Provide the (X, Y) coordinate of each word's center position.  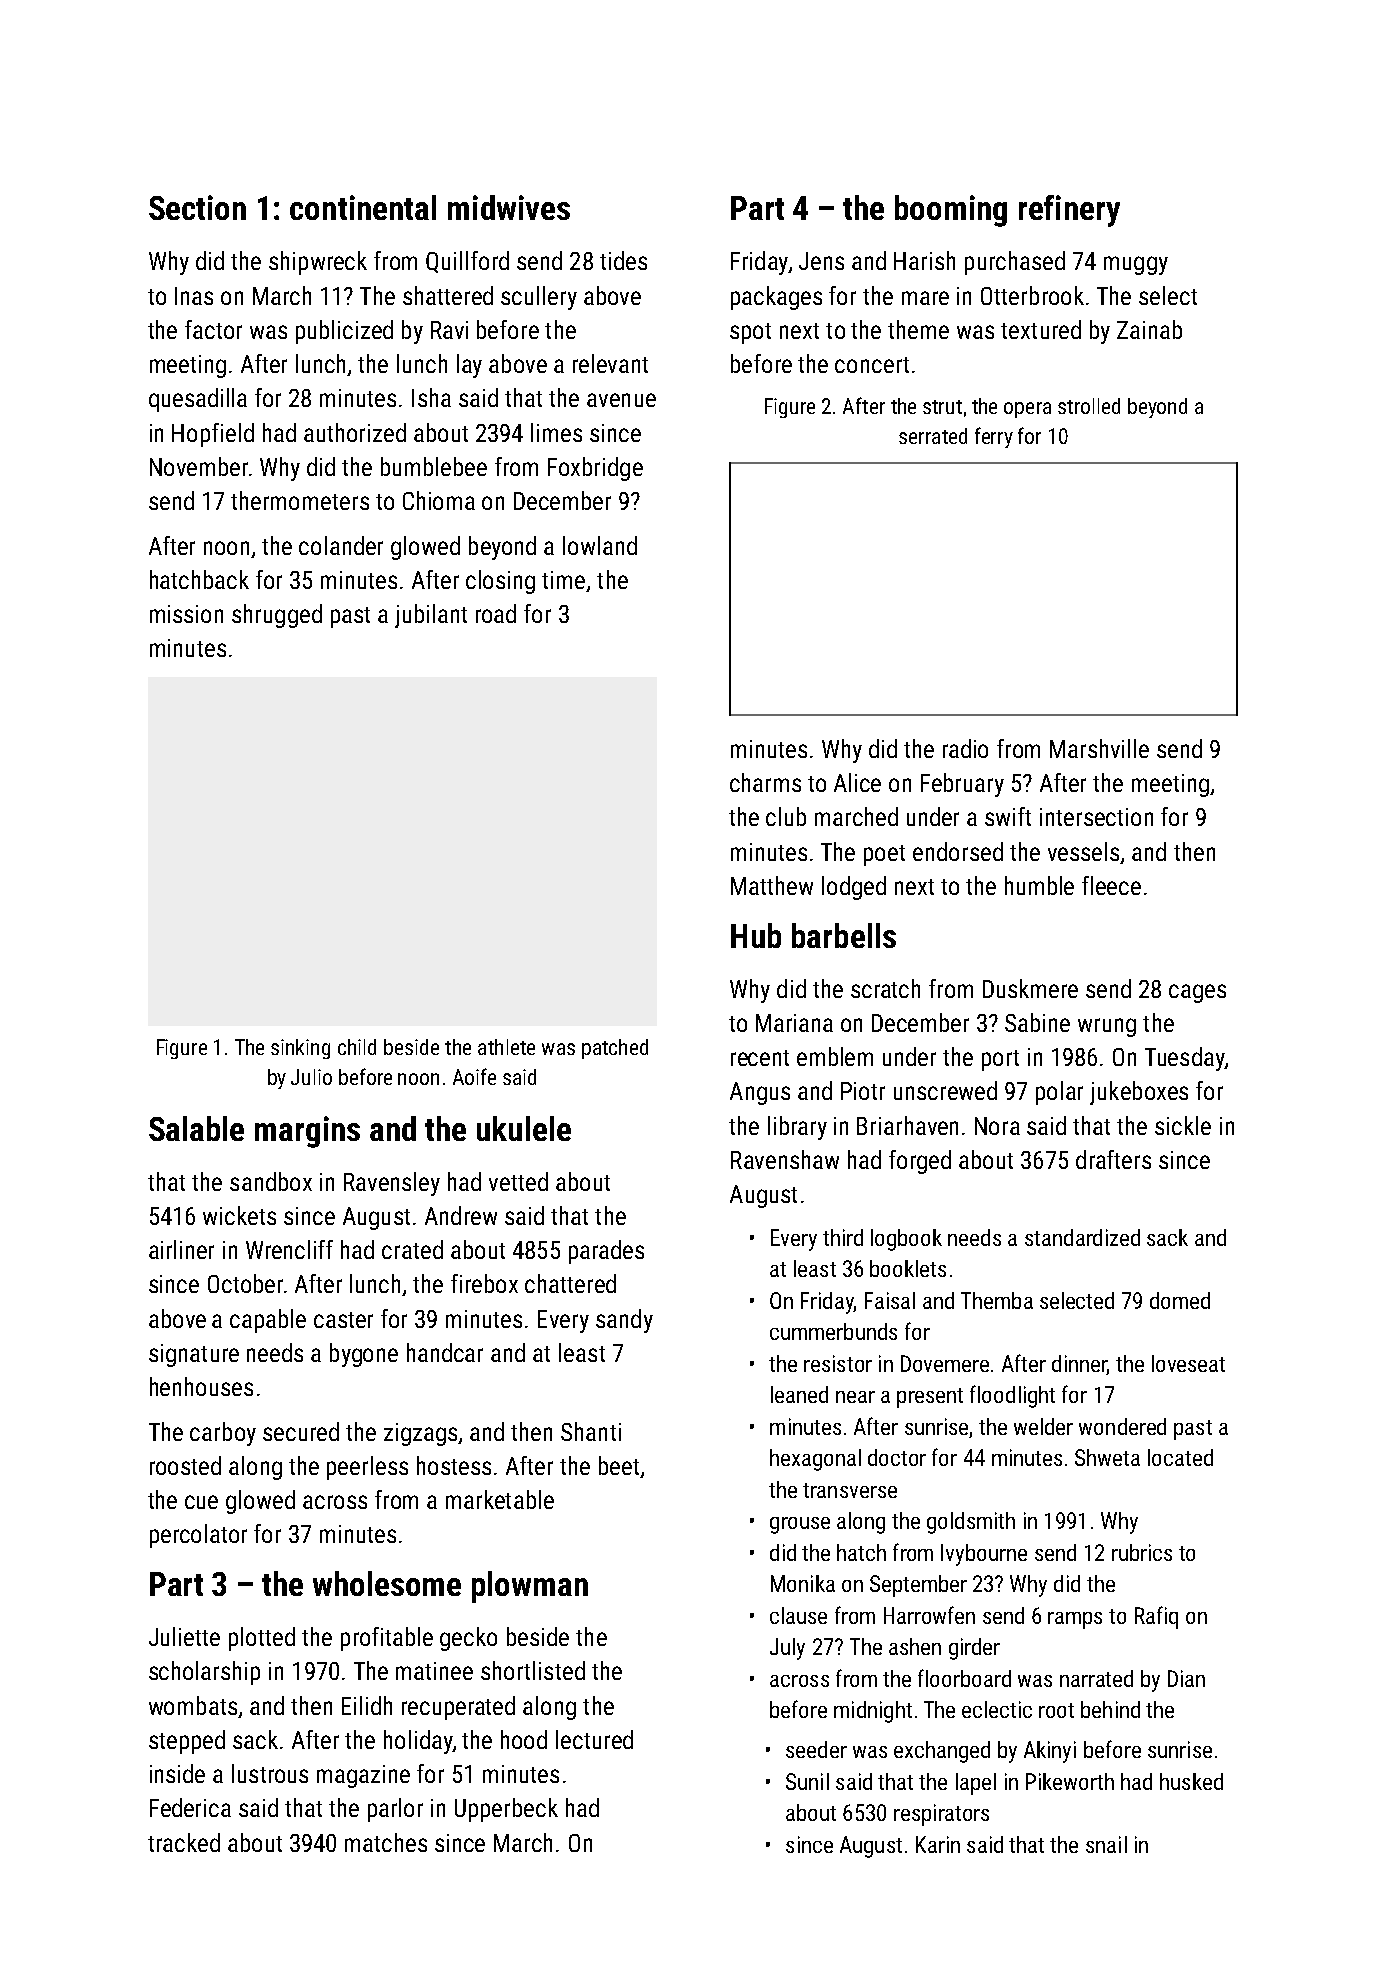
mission (186, 614)
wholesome (387, 1583)
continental (363, 207)
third (843, 1237)
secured (301, 1431)
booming (951, 211)
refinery (1069, 211)
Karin (938, 1844)
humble (1039, 885)
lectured (594, 1739)
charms (765, 782)
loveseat (1188, 1363)
